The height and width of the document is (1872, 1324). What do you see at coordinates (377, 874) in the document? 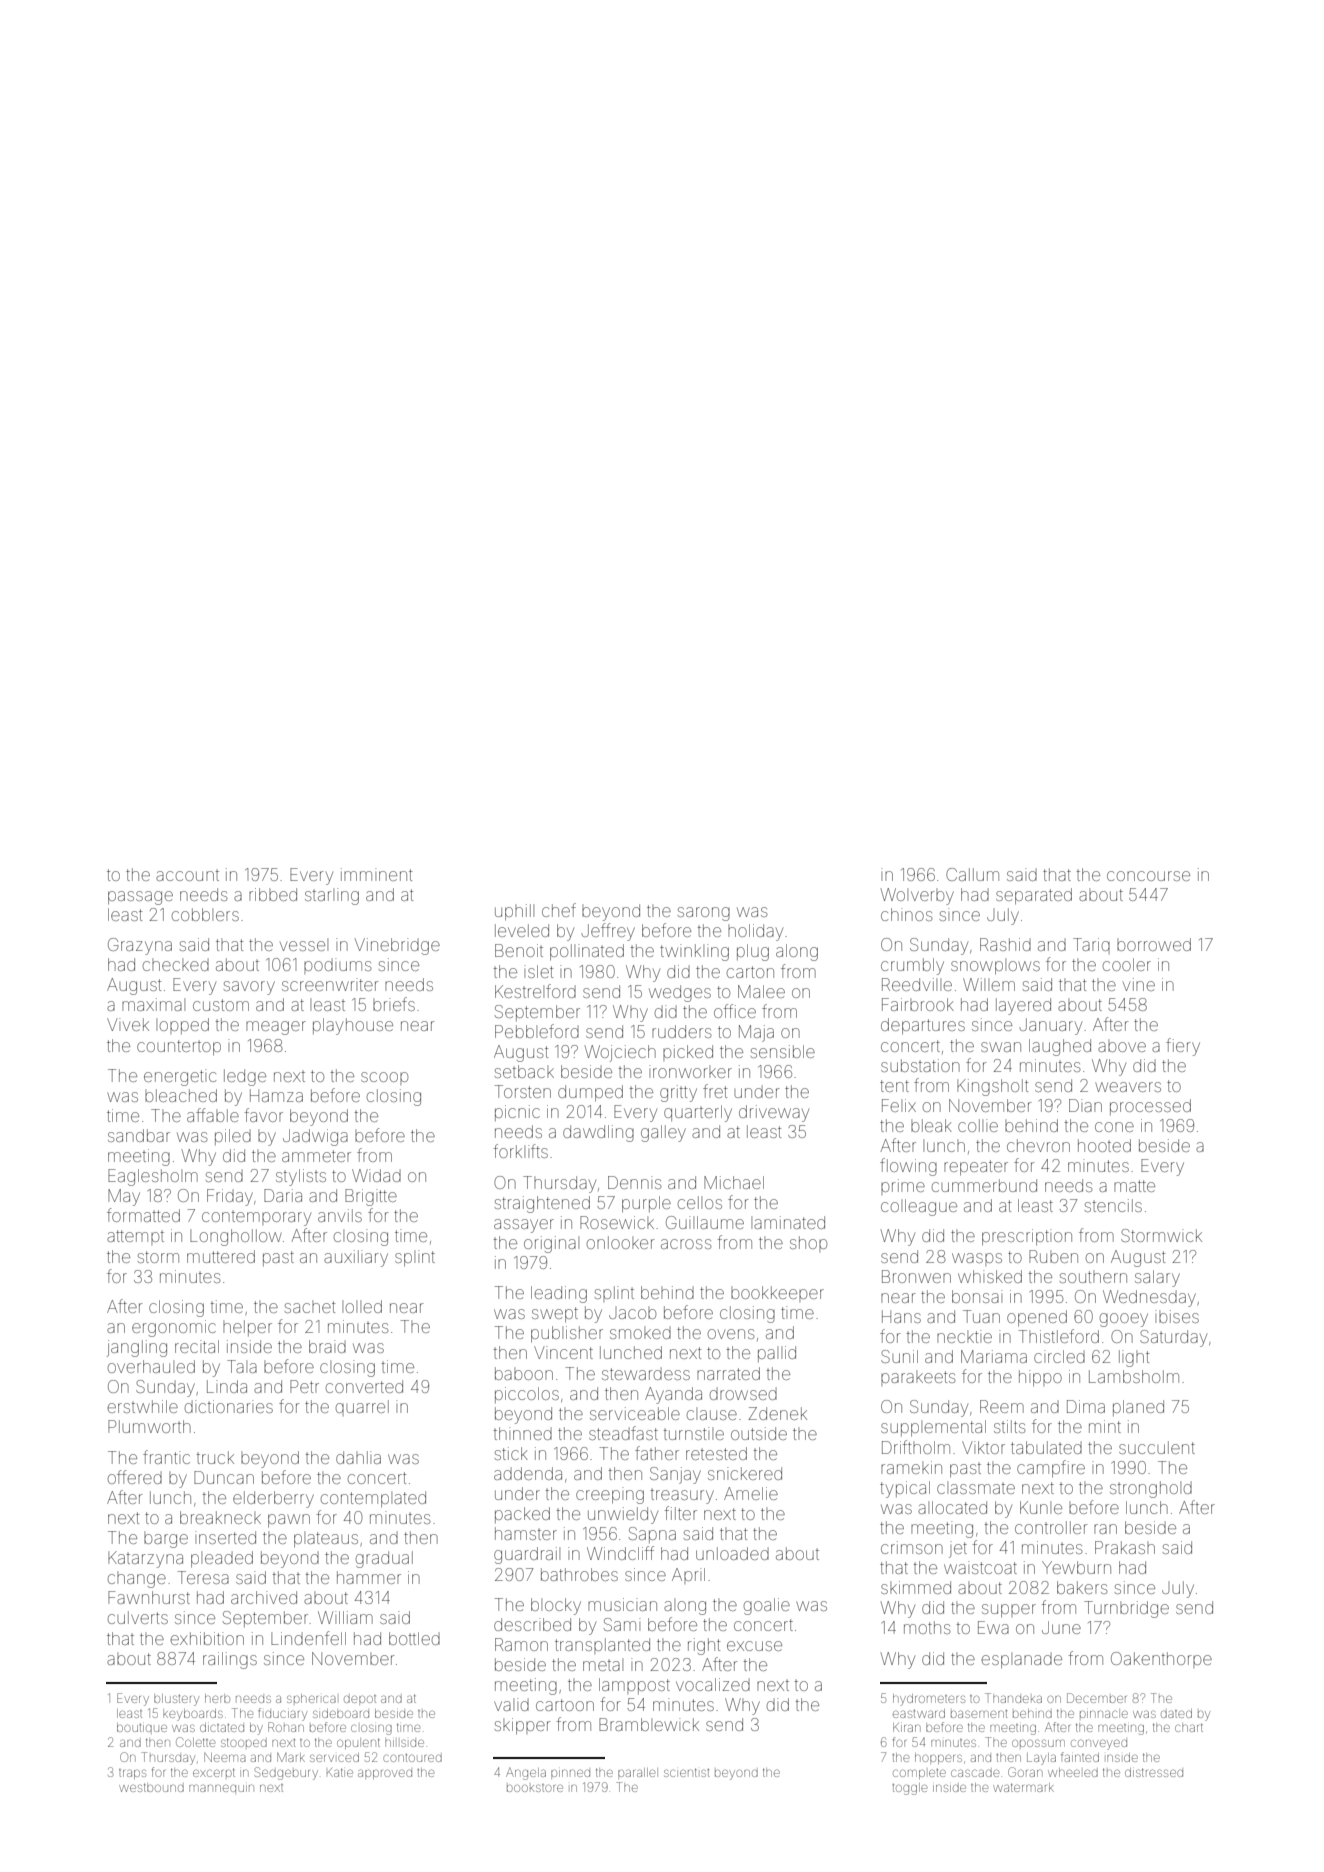
I see `imminent` at bounding box center [377, 874].
